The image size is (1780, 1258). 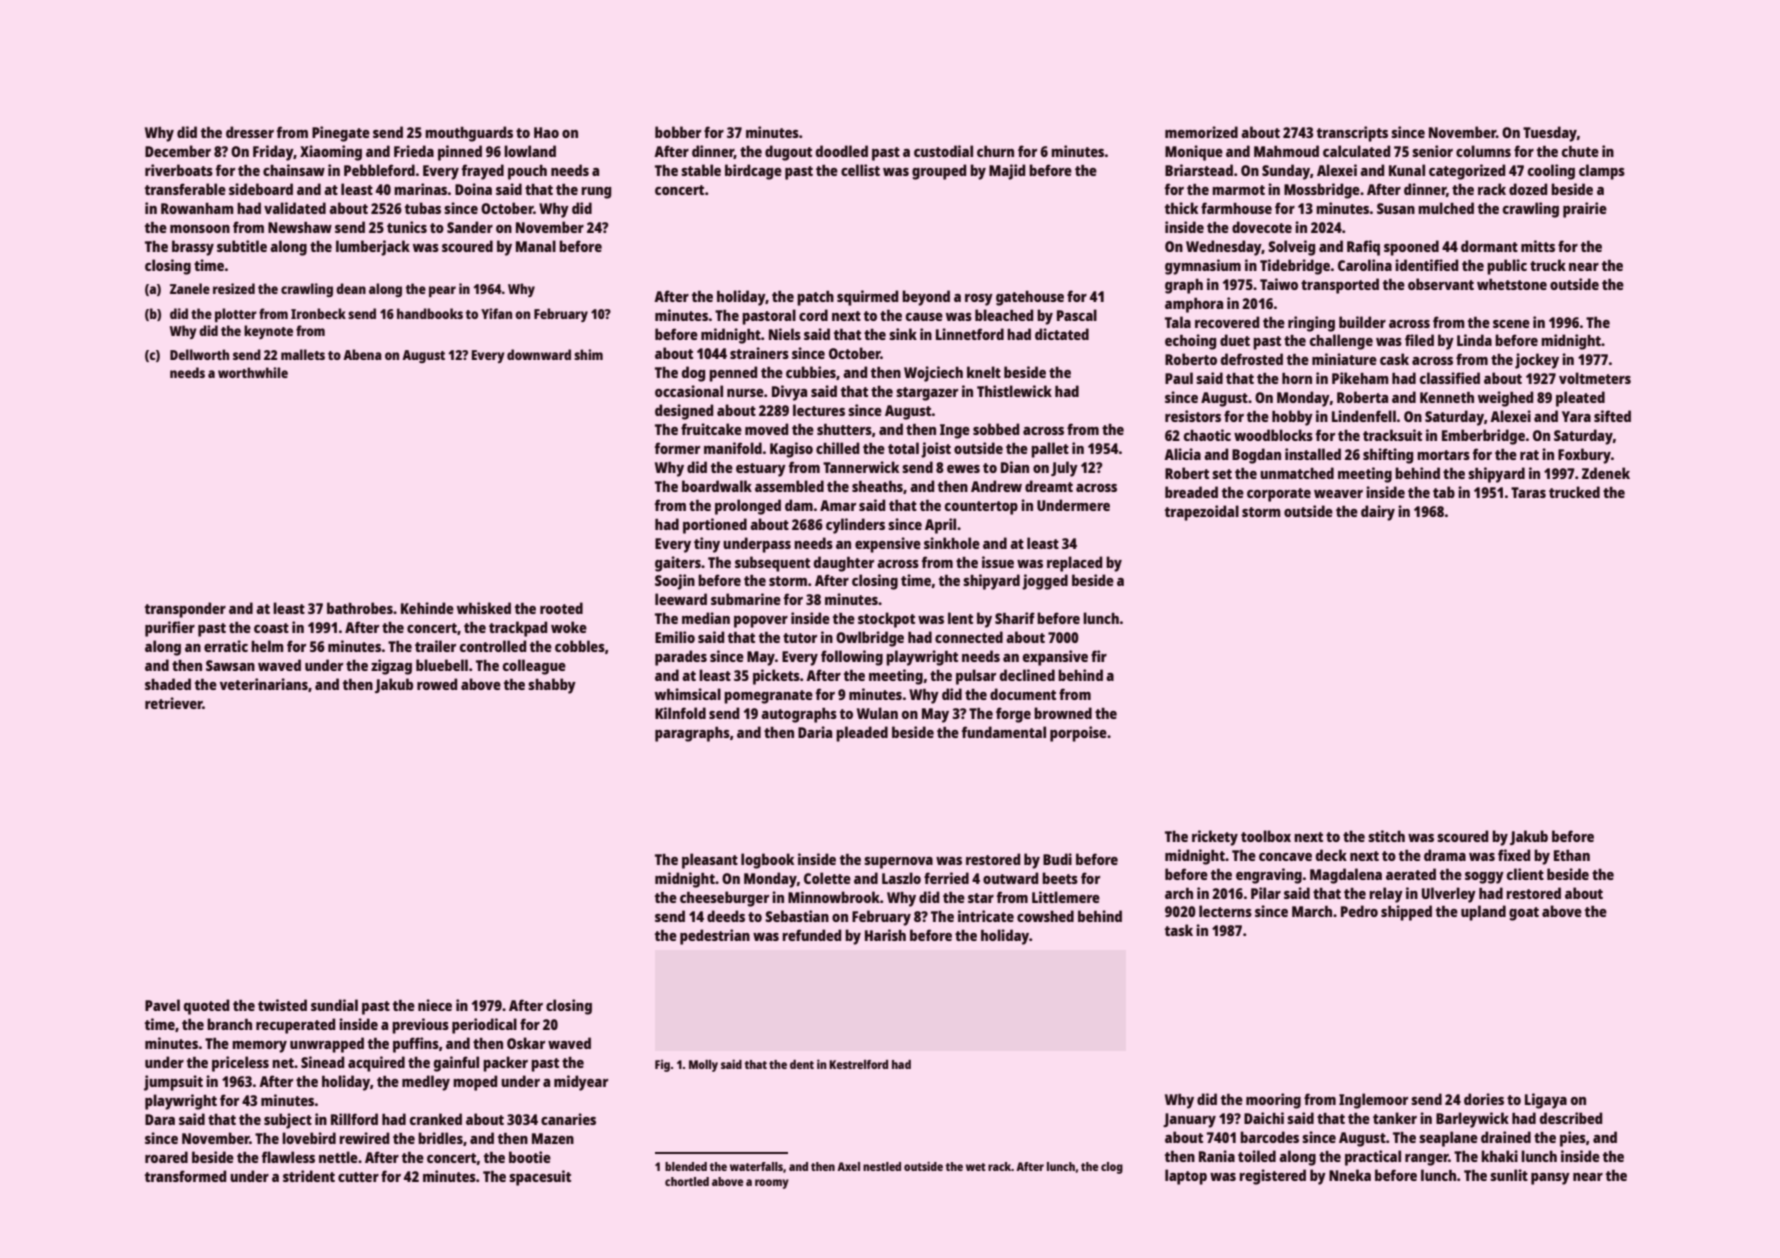 What do you see at coordinates (1528, 492) in the document?
I see `Taras` at bounding box center [1528, 492].
